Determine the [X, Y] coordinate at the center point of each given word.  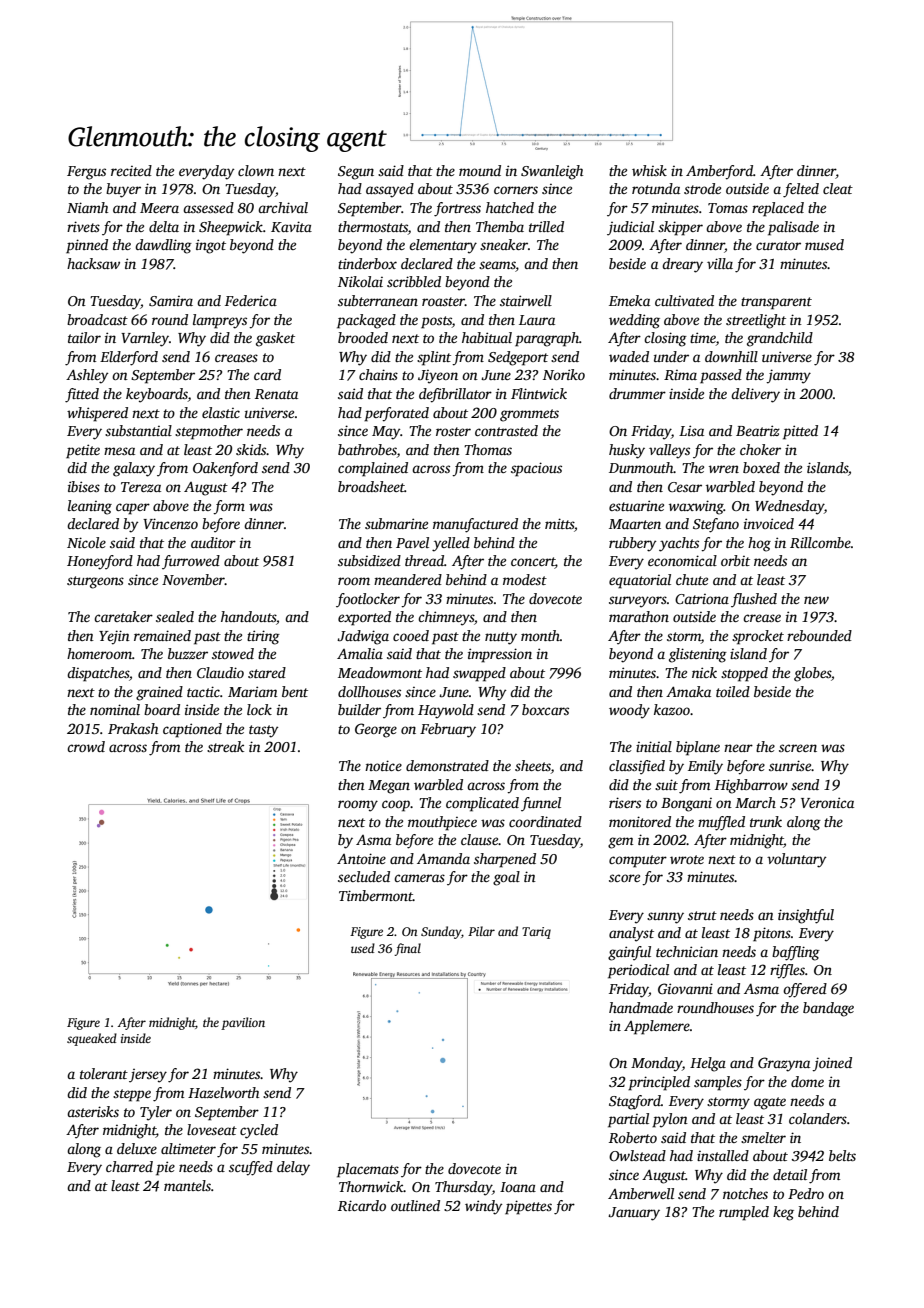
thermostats [373, 226]
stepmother [209, 432]
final [407, 949]
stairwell [526, 300]
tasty [263, 731]
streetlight [756, 321]
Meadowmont [380, 672]
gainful [629, 953]
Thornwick [371, 1186]
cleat [838, 188]
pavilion [243, 1023]
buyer [123, 190]
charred [129, 1166]
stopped [744, 674]
